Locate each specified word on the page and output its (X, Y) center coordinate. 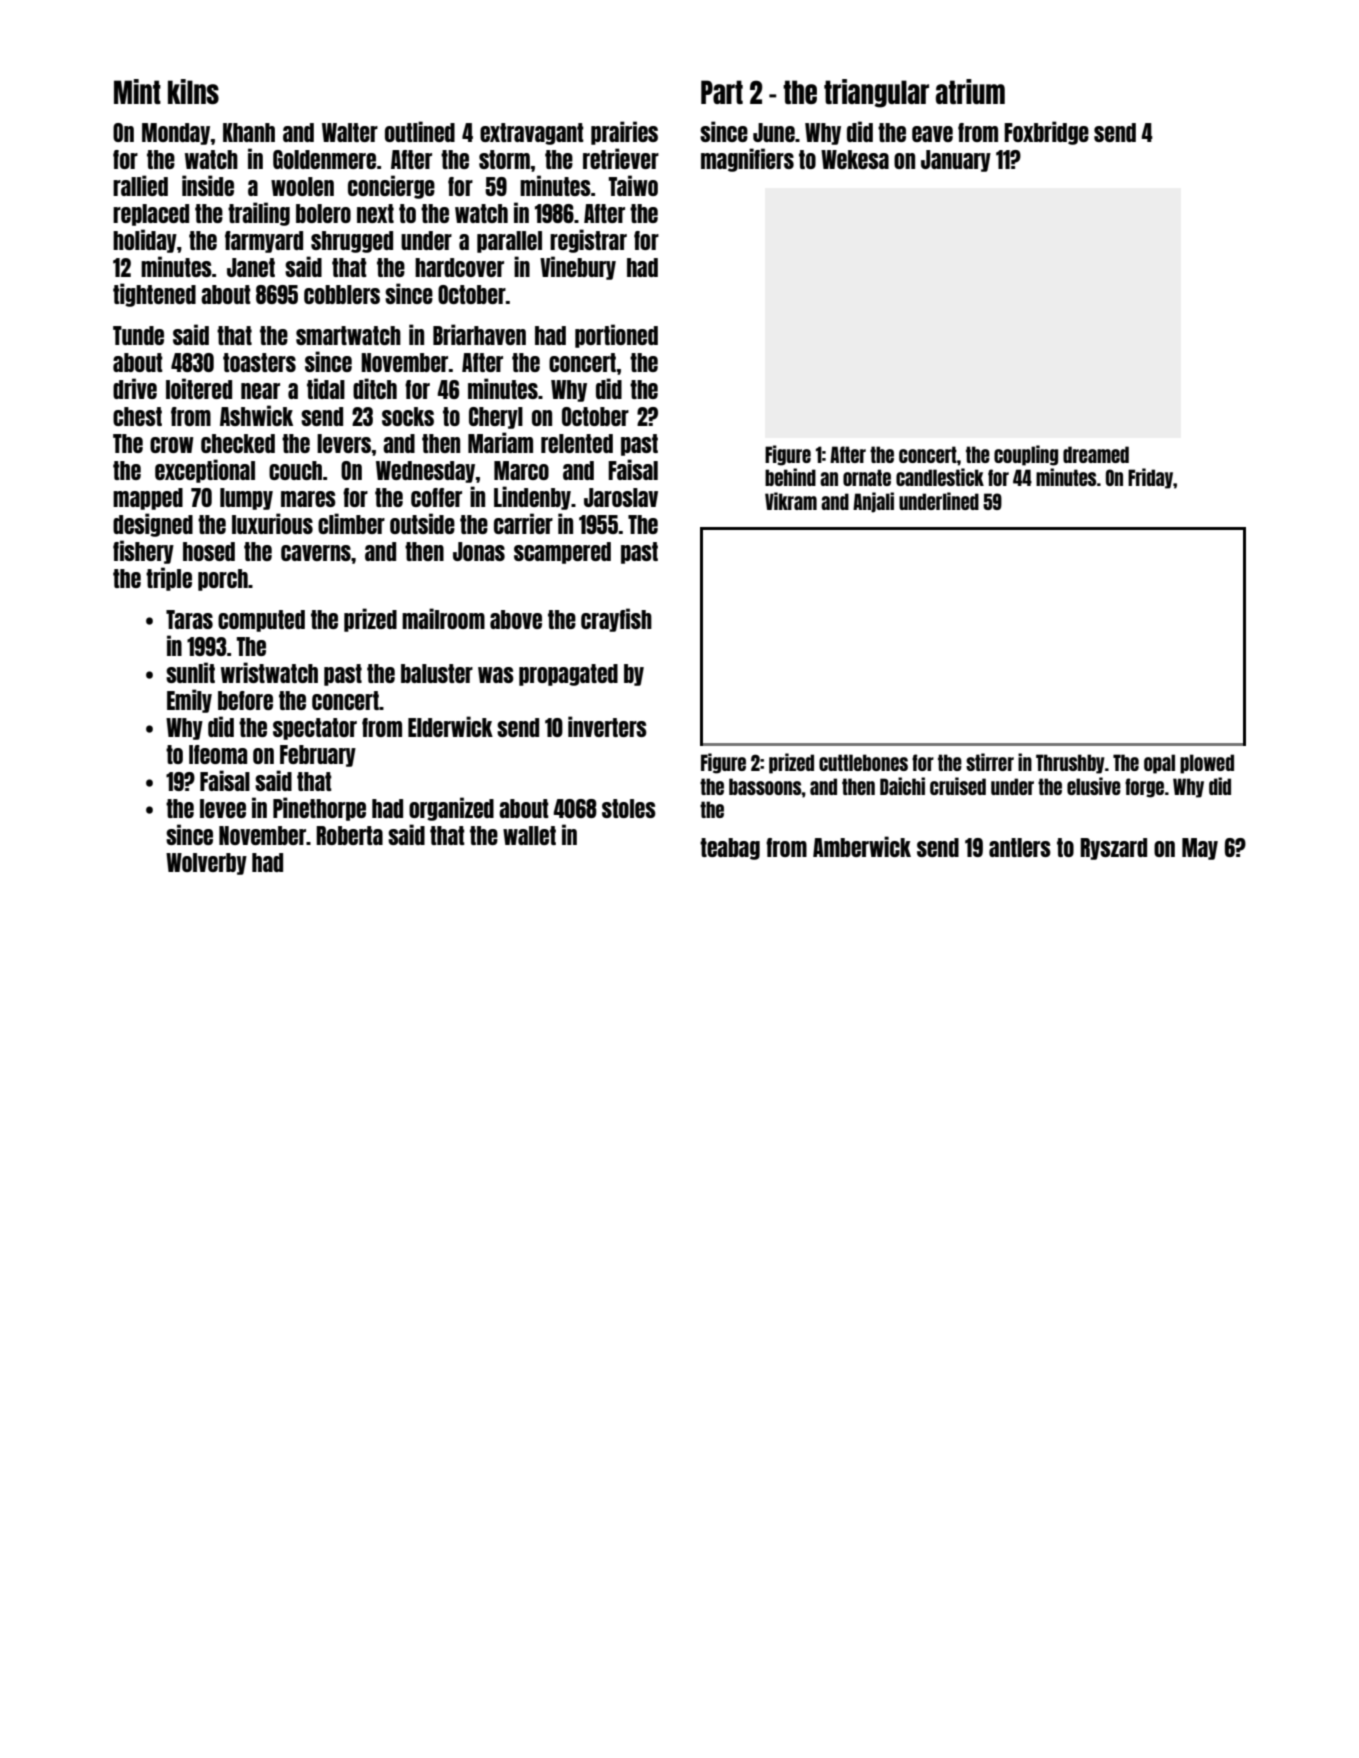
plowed (1207, 764)
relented (577, 443)
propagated (568, 675)
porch (223, 580)
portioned (616, 336)
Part (722, 92)
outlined (420, 131)
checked (238, 443)
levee (223, 808)
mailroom (443, 618)
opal (1159, 764)
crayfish (616, 620)
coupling (1026, 455)
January (956, 161)
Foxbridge (1046, 133)
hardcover (459, 267)
